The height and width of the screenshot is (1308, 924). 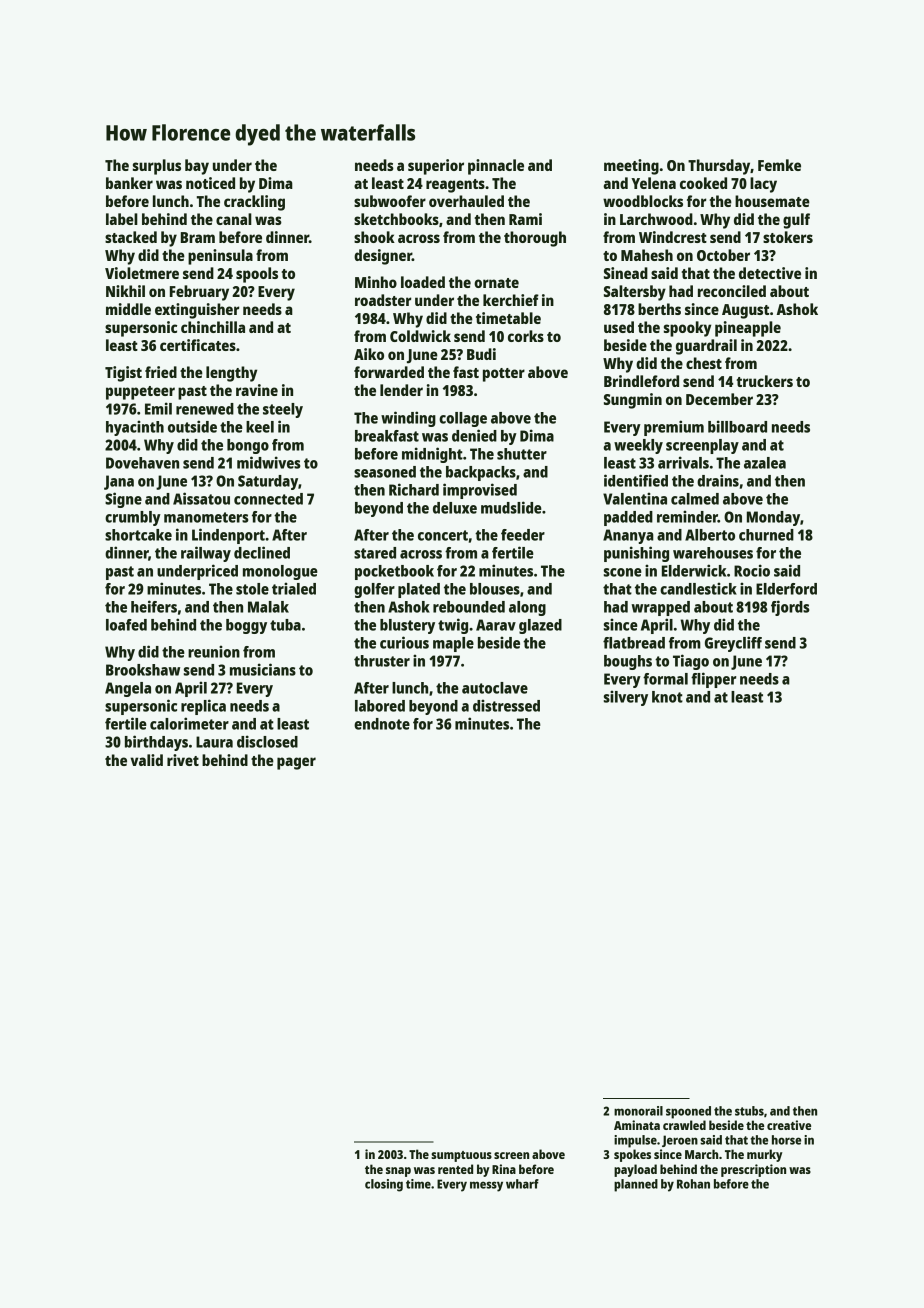 I want to click on distressed, so click(x=506, y=705).
